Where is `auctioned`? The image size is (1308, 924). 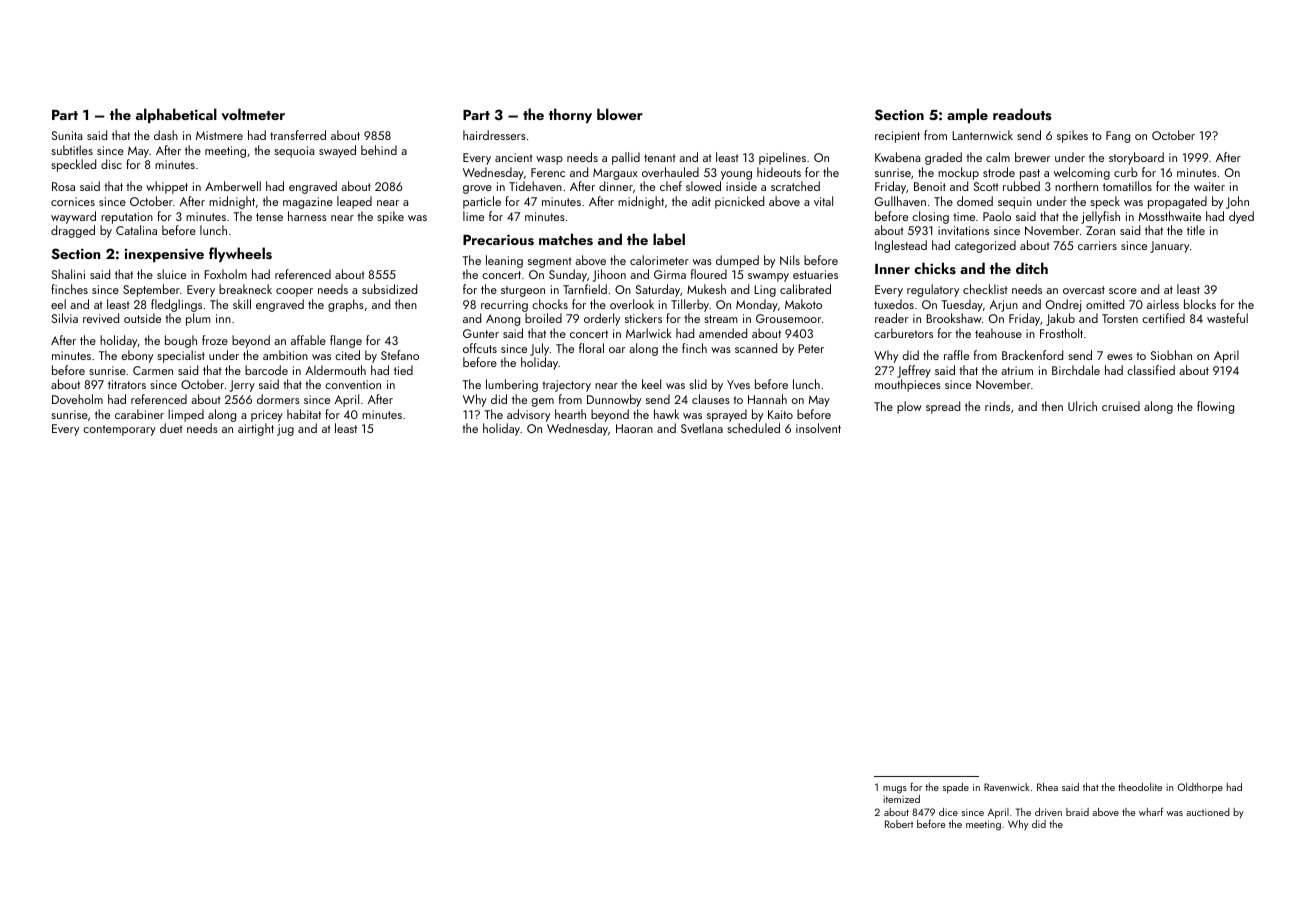
auctioned is located at coordinates (1208, 812).
